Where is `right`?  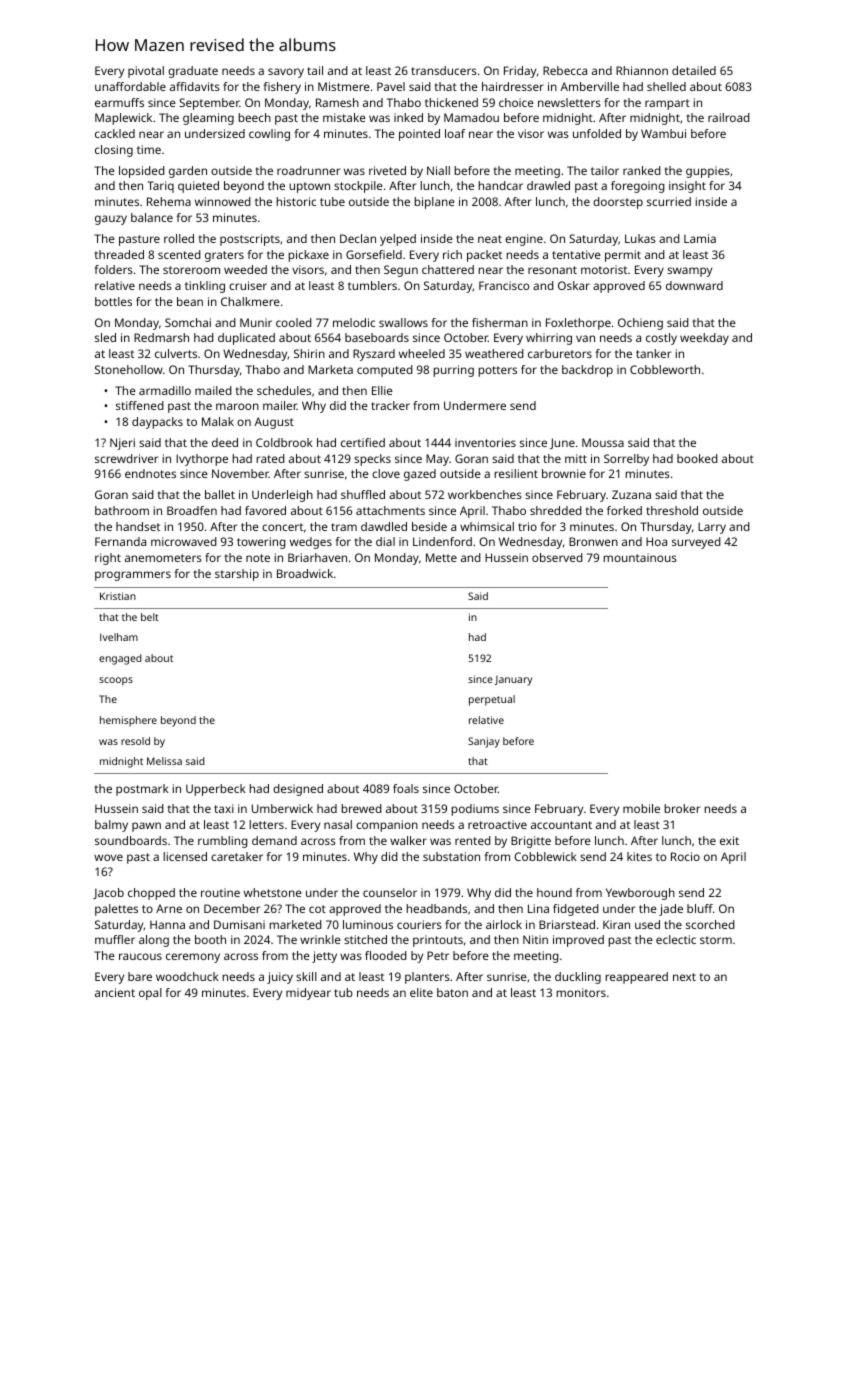 right is located at coordinates (108, 559).
